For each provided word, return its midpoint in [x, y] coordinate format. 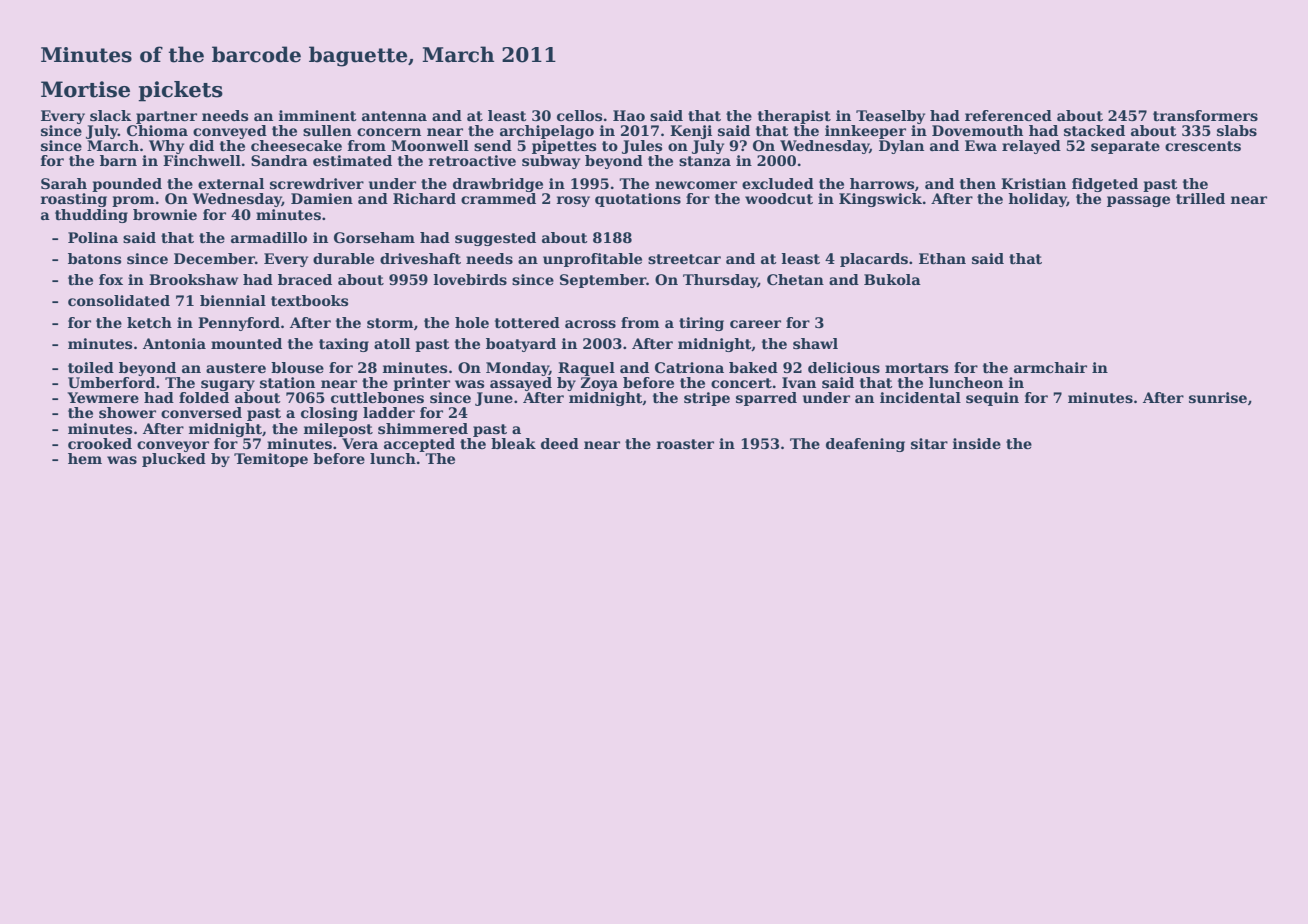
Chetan [795, 279]
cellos [579, 115]
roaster [685, 444]
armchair [1050, 367]
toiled [91, 367]
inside [977, 443]
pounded [127, 185]
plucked [174, 460]
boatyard [521, 345]
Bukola [892, 279]
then [978, 183]
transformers [1205, 115]
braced [305, 279]
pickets [180, 91]
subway [551, 162]
